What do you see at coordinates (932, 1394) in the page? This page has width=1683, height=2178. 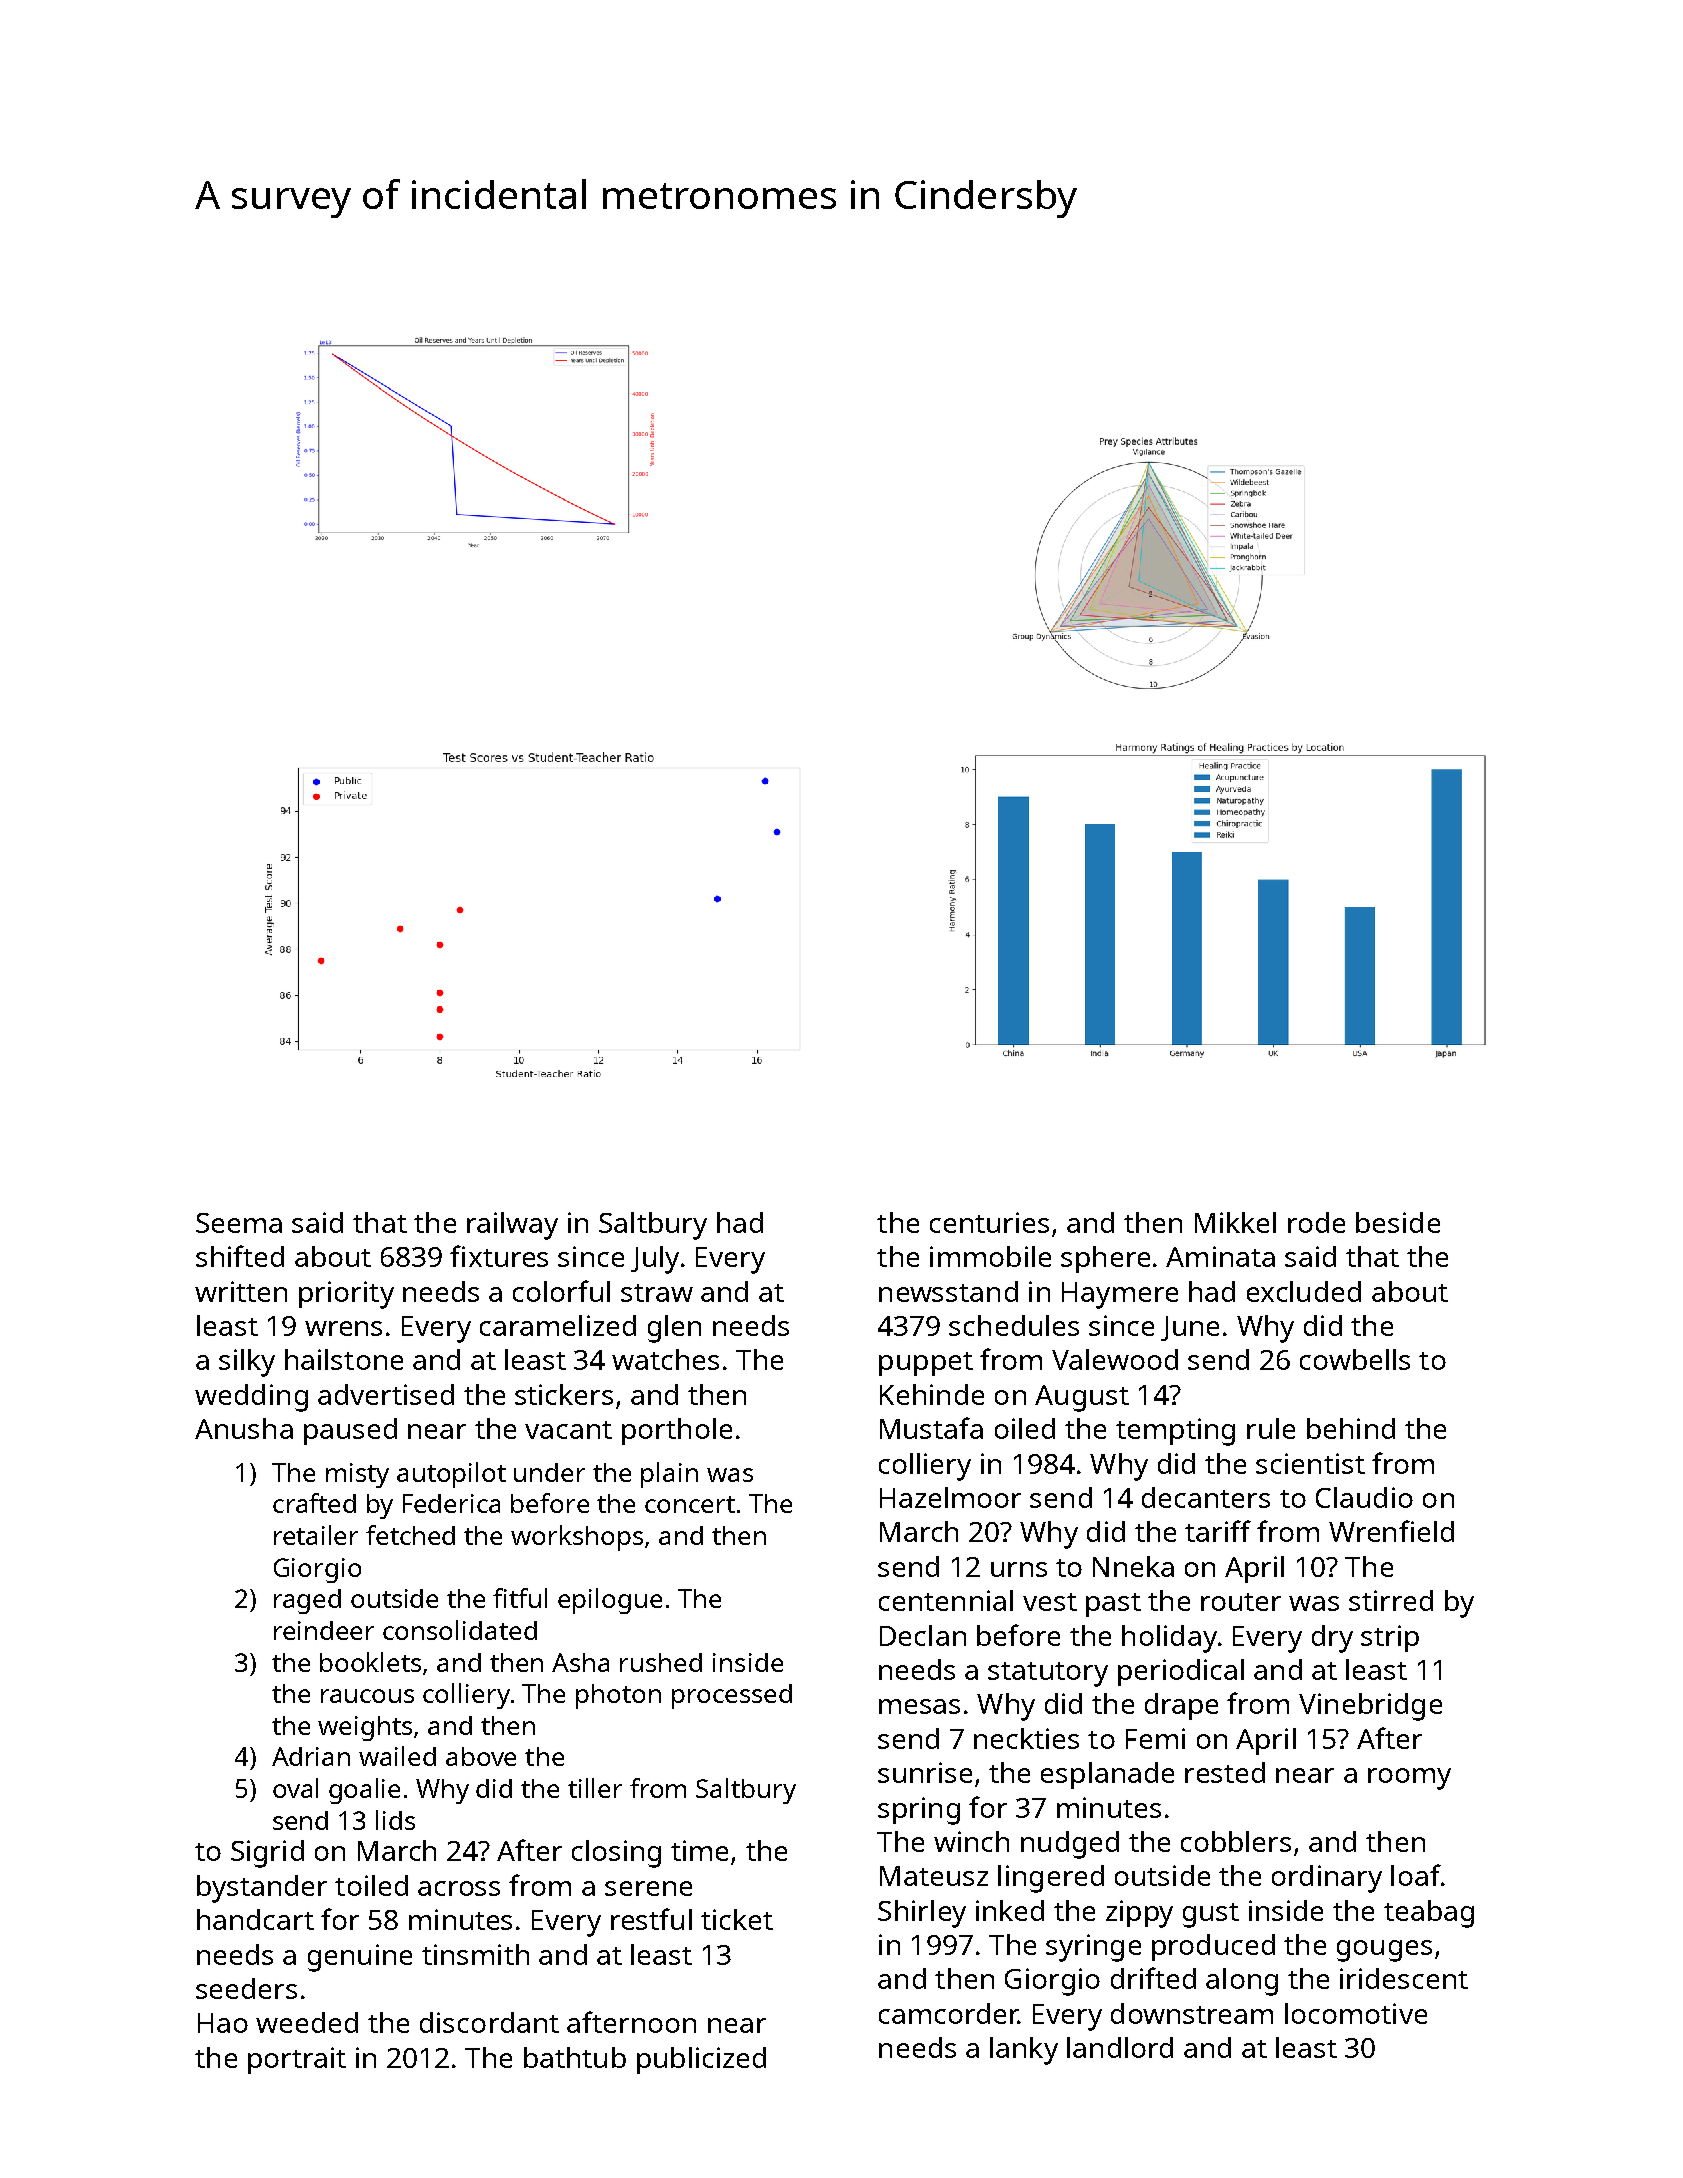 I see `Kehinde` at bounding box center [932, 1394].
